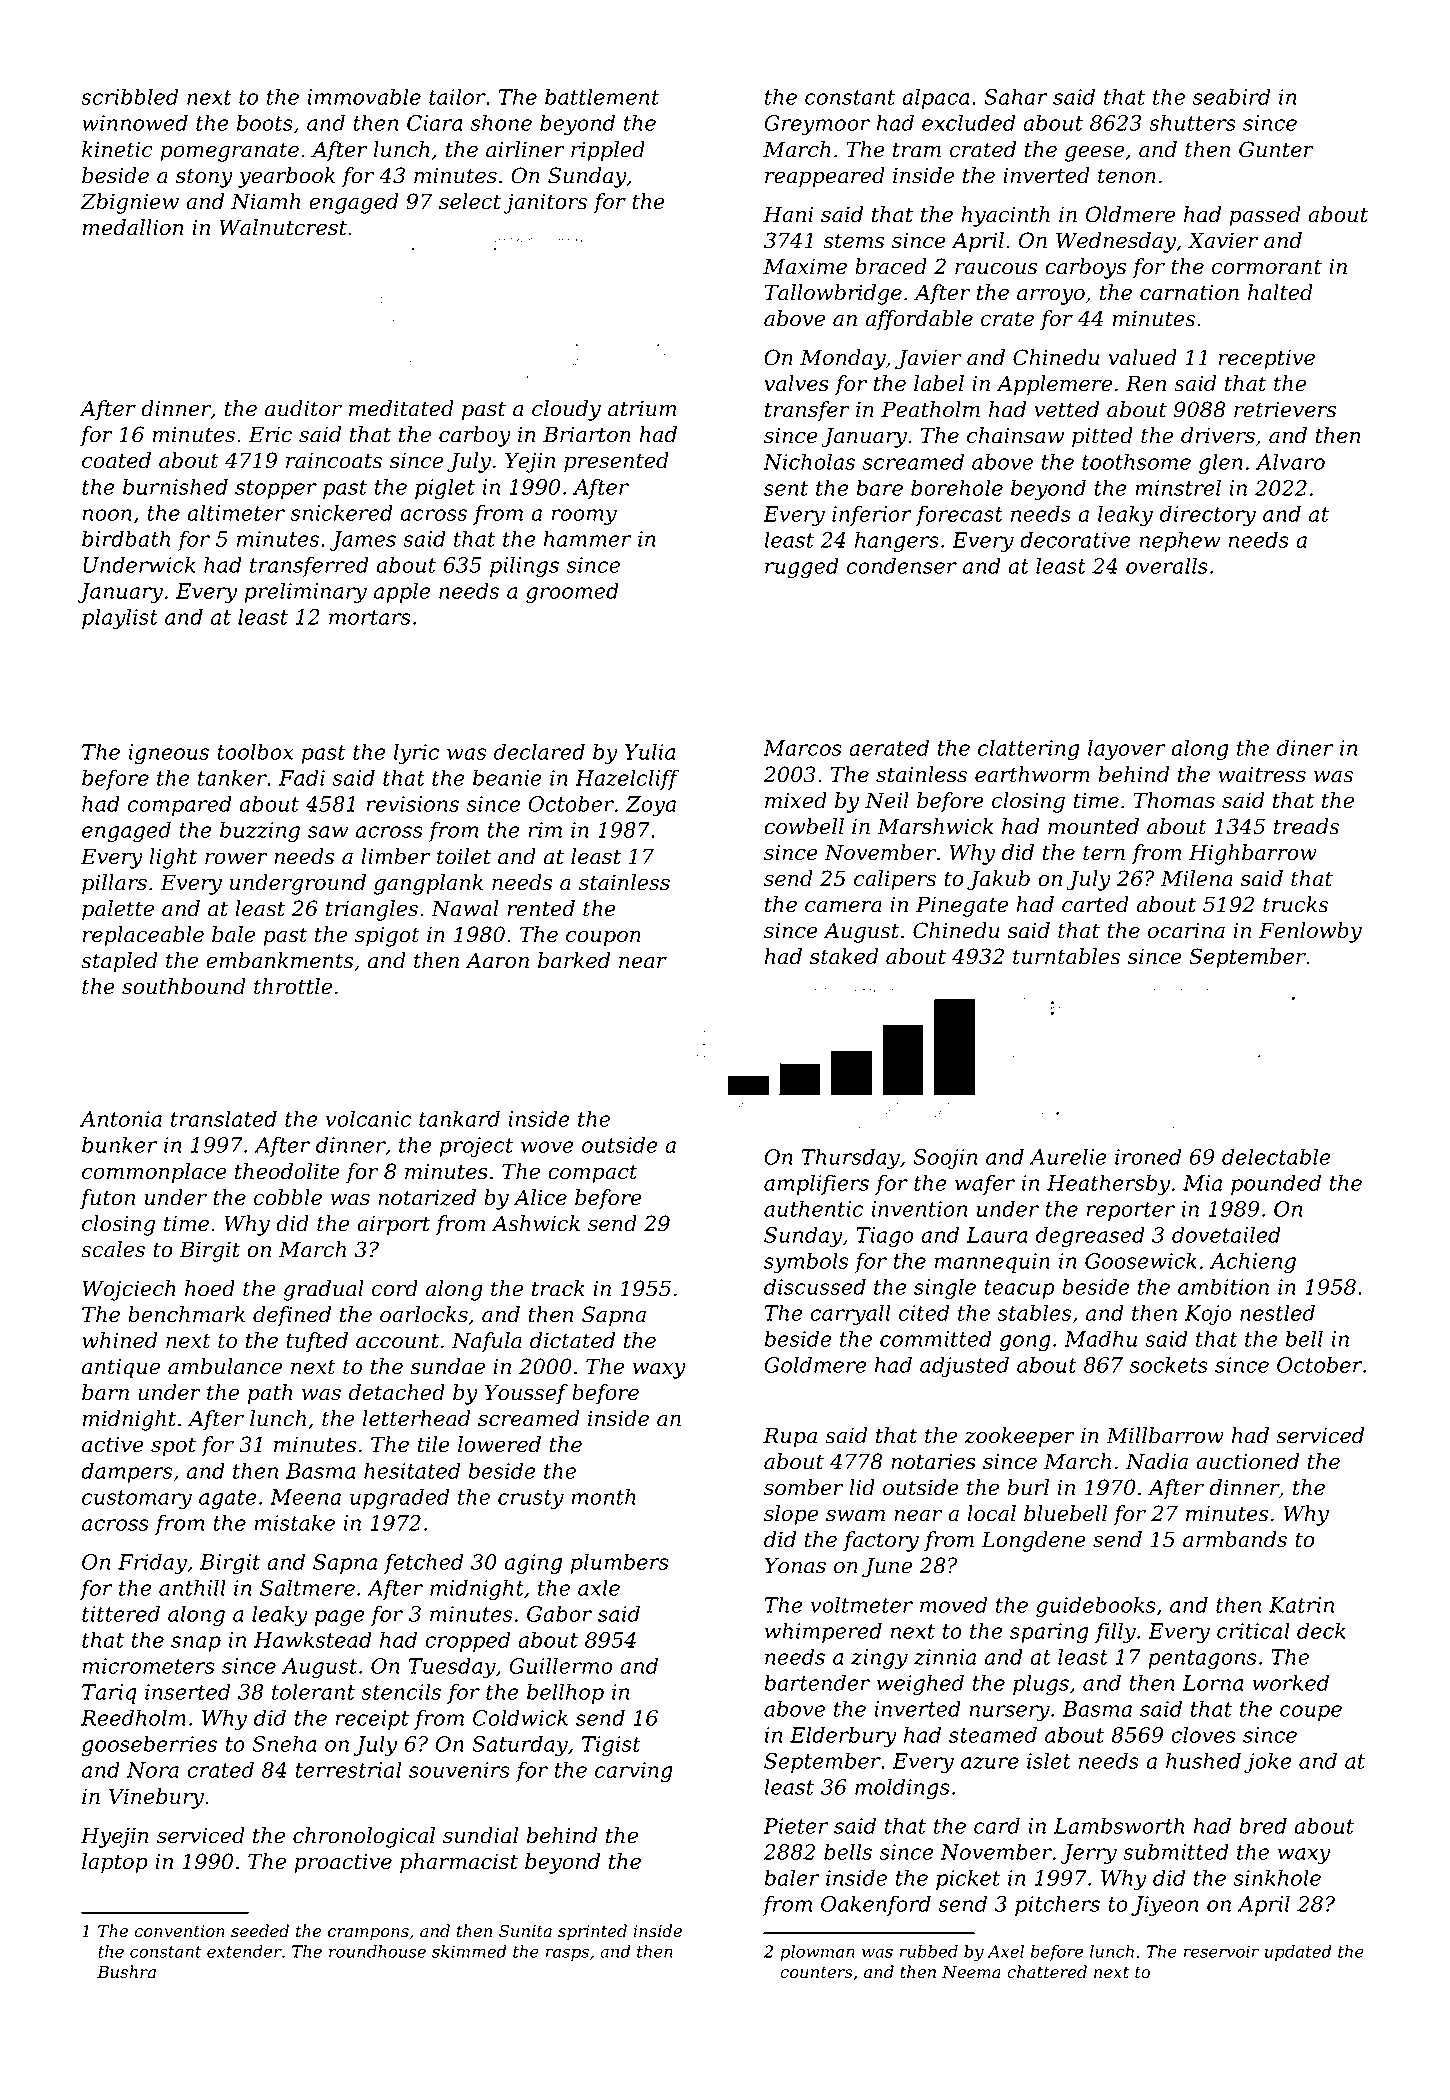  Describe the element at coordinates (115, 1863) in the screenshot. I see `laptop` at that location.
